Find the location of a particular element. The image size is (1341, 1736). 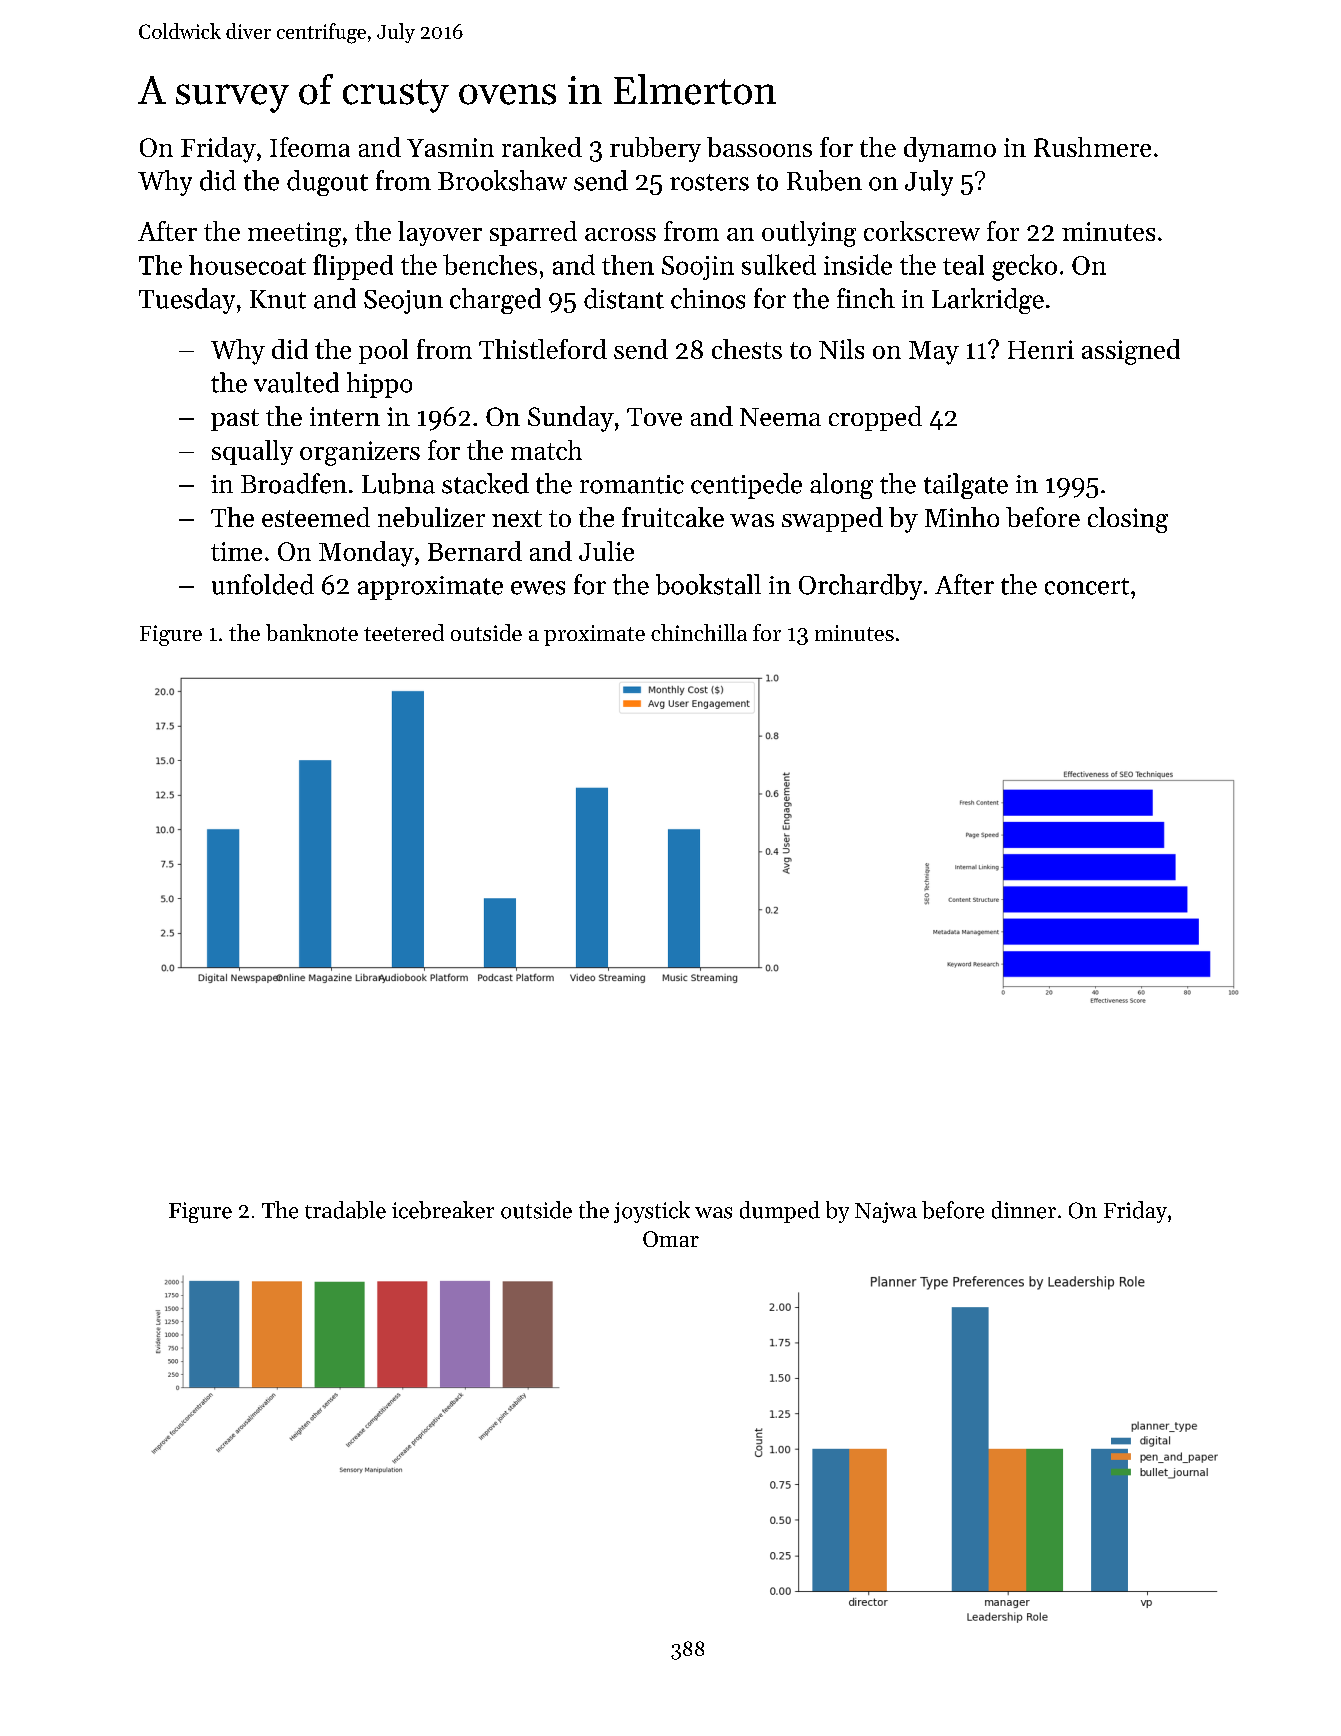

Rushmere is located at coordinates (1092, 147).
